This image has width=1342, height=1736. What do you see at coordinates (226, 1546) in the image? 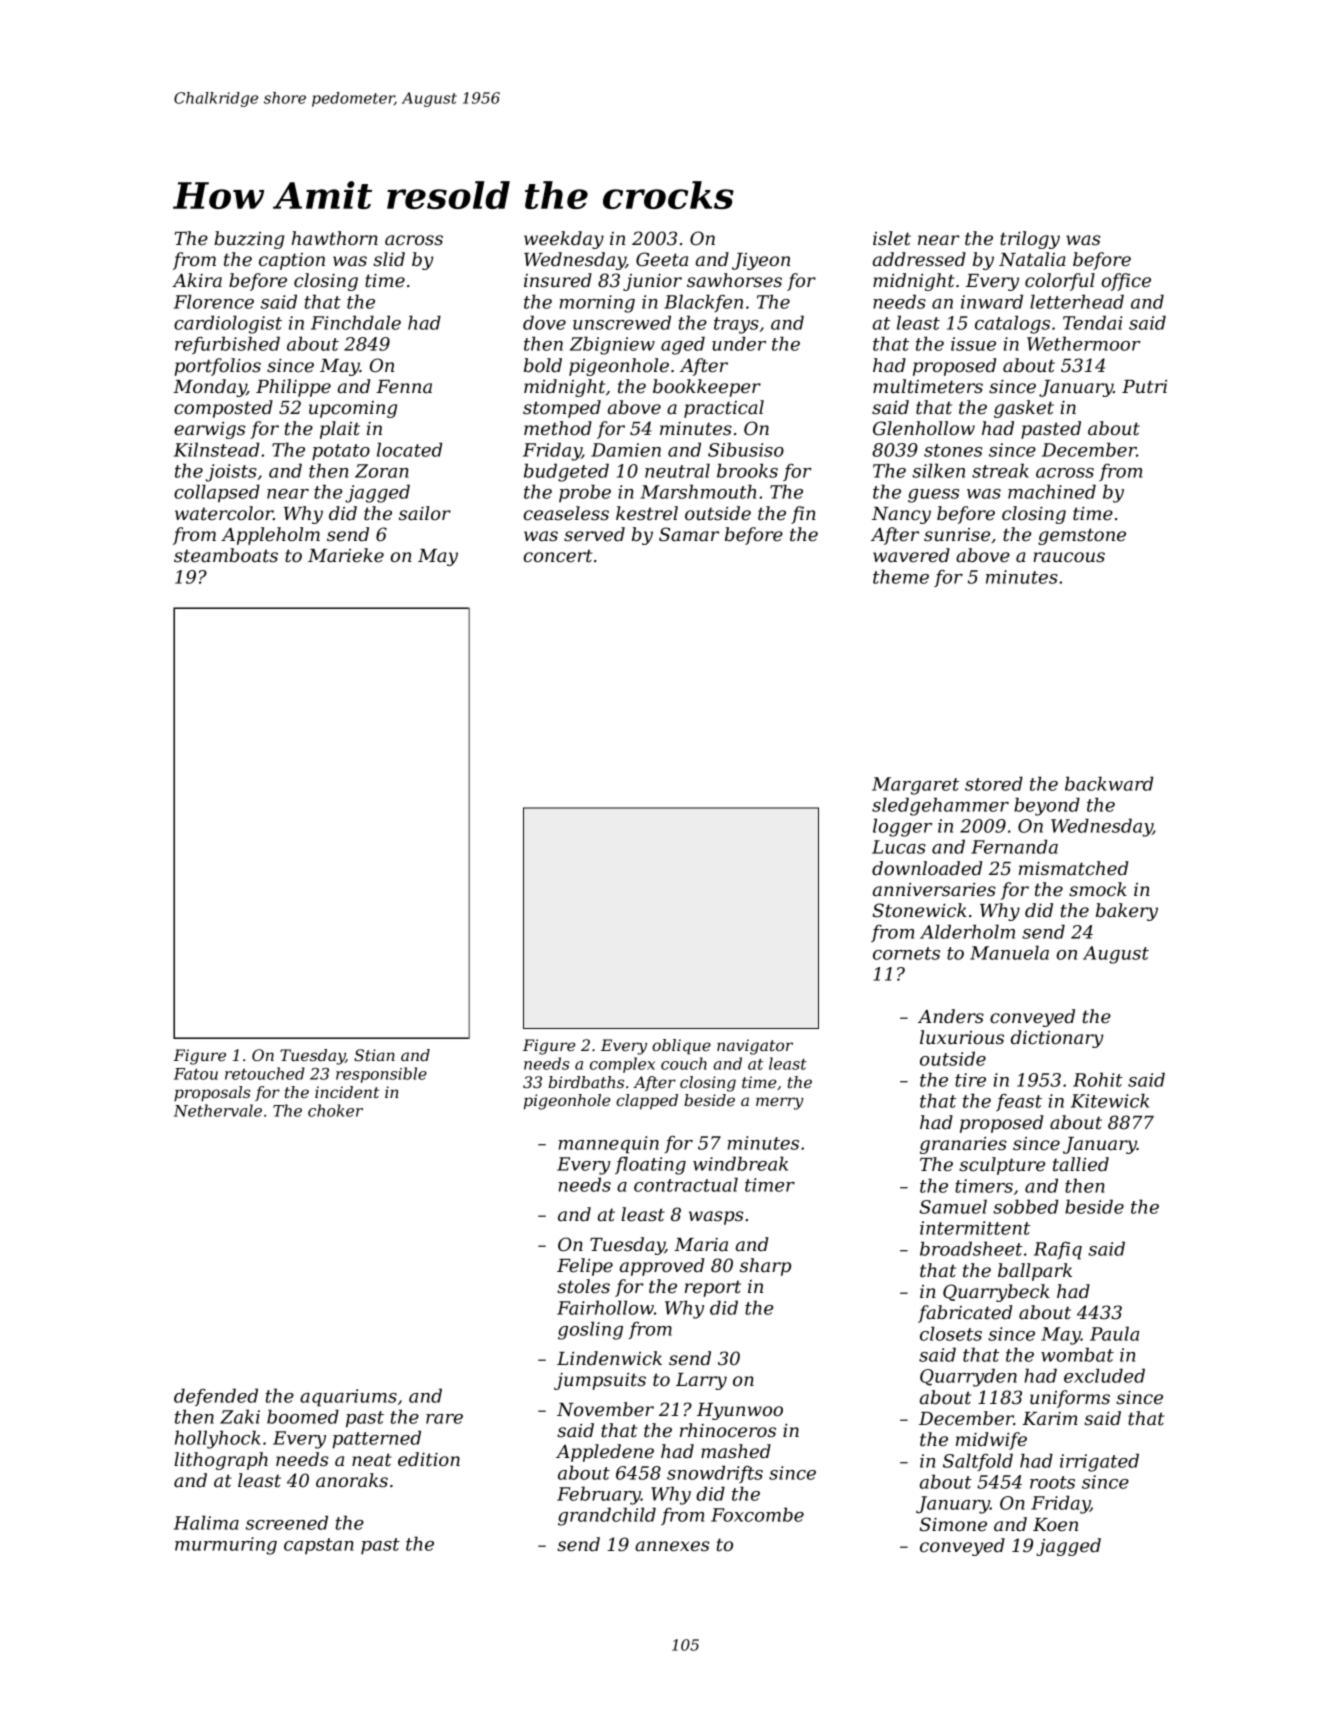
I see `murmuring` at bounding box center [226, 1546].
